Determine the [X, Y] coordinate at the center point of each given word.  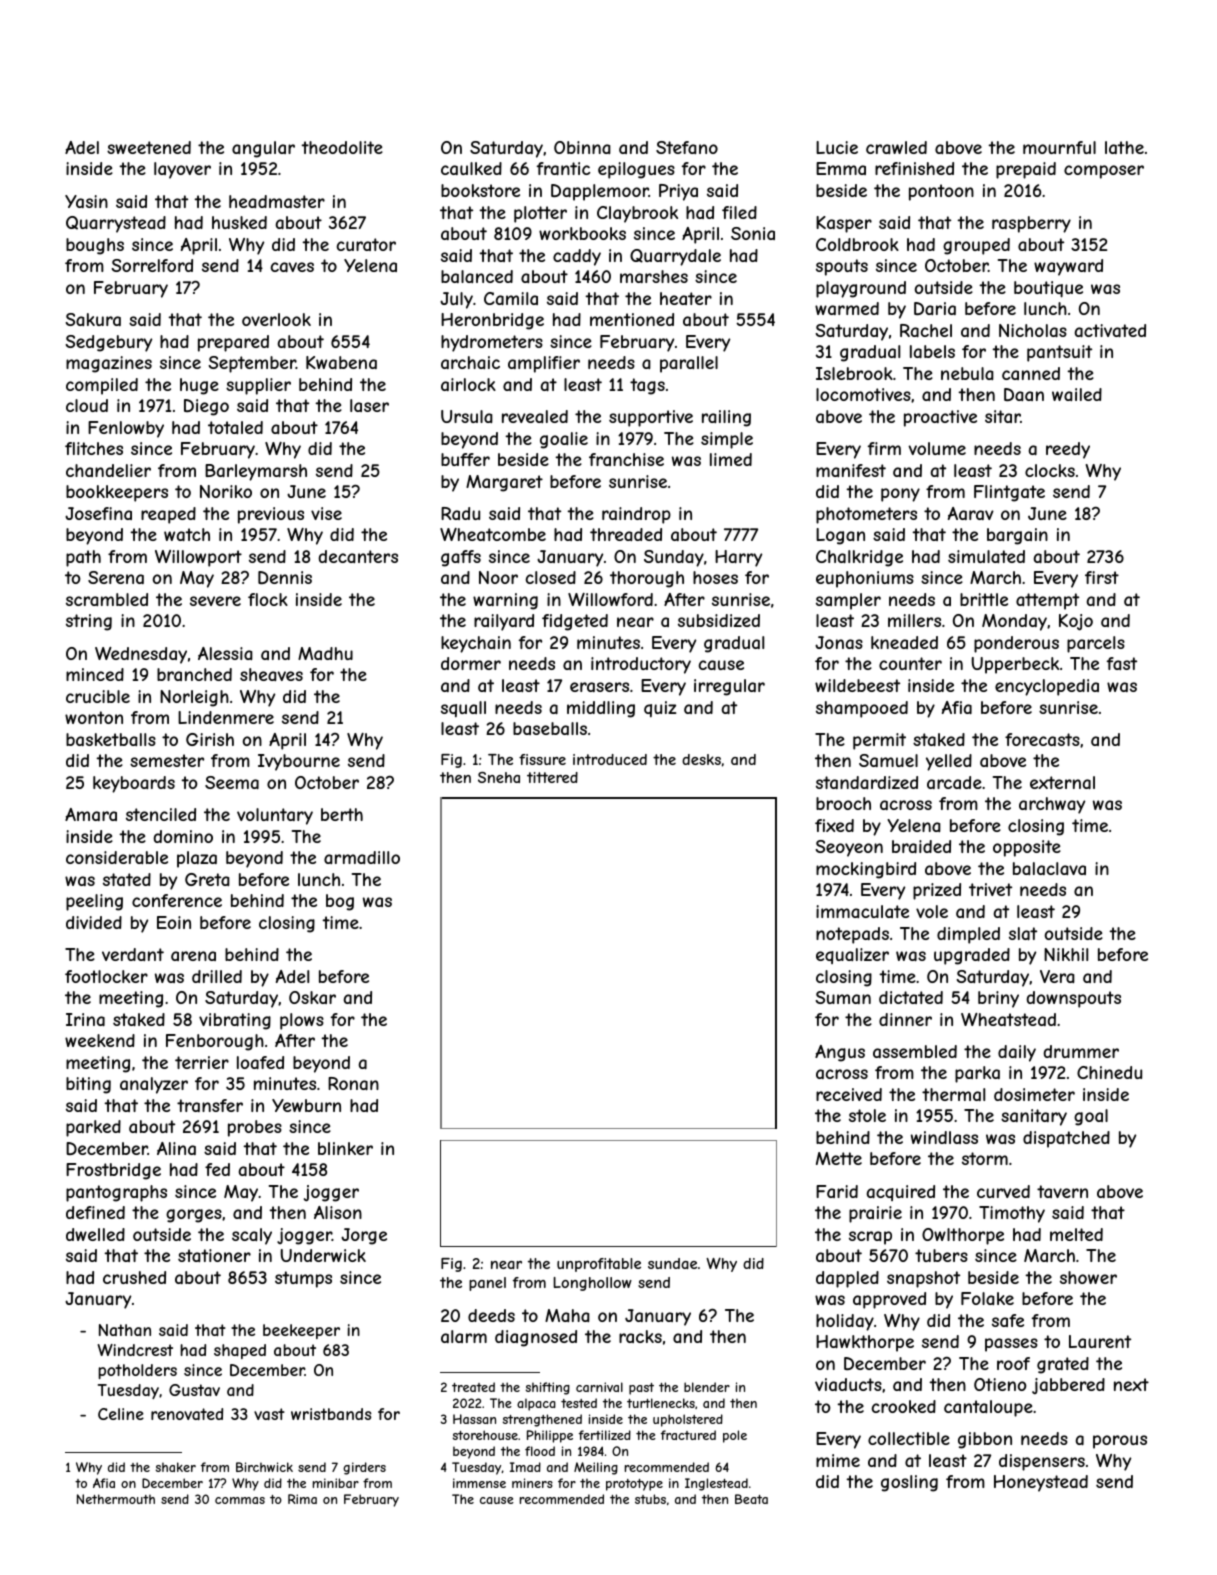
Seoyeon [849, 848]
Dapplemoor [600, 192]
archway [1052, 805]
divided [94, 922]
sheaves [271, 674]
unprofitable [599, 1265]
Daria [935, 308]
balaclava [1049, 868]
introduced [610, 759]
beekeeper [301, 1331]
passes [1011, 1345]
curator [366, 244]
